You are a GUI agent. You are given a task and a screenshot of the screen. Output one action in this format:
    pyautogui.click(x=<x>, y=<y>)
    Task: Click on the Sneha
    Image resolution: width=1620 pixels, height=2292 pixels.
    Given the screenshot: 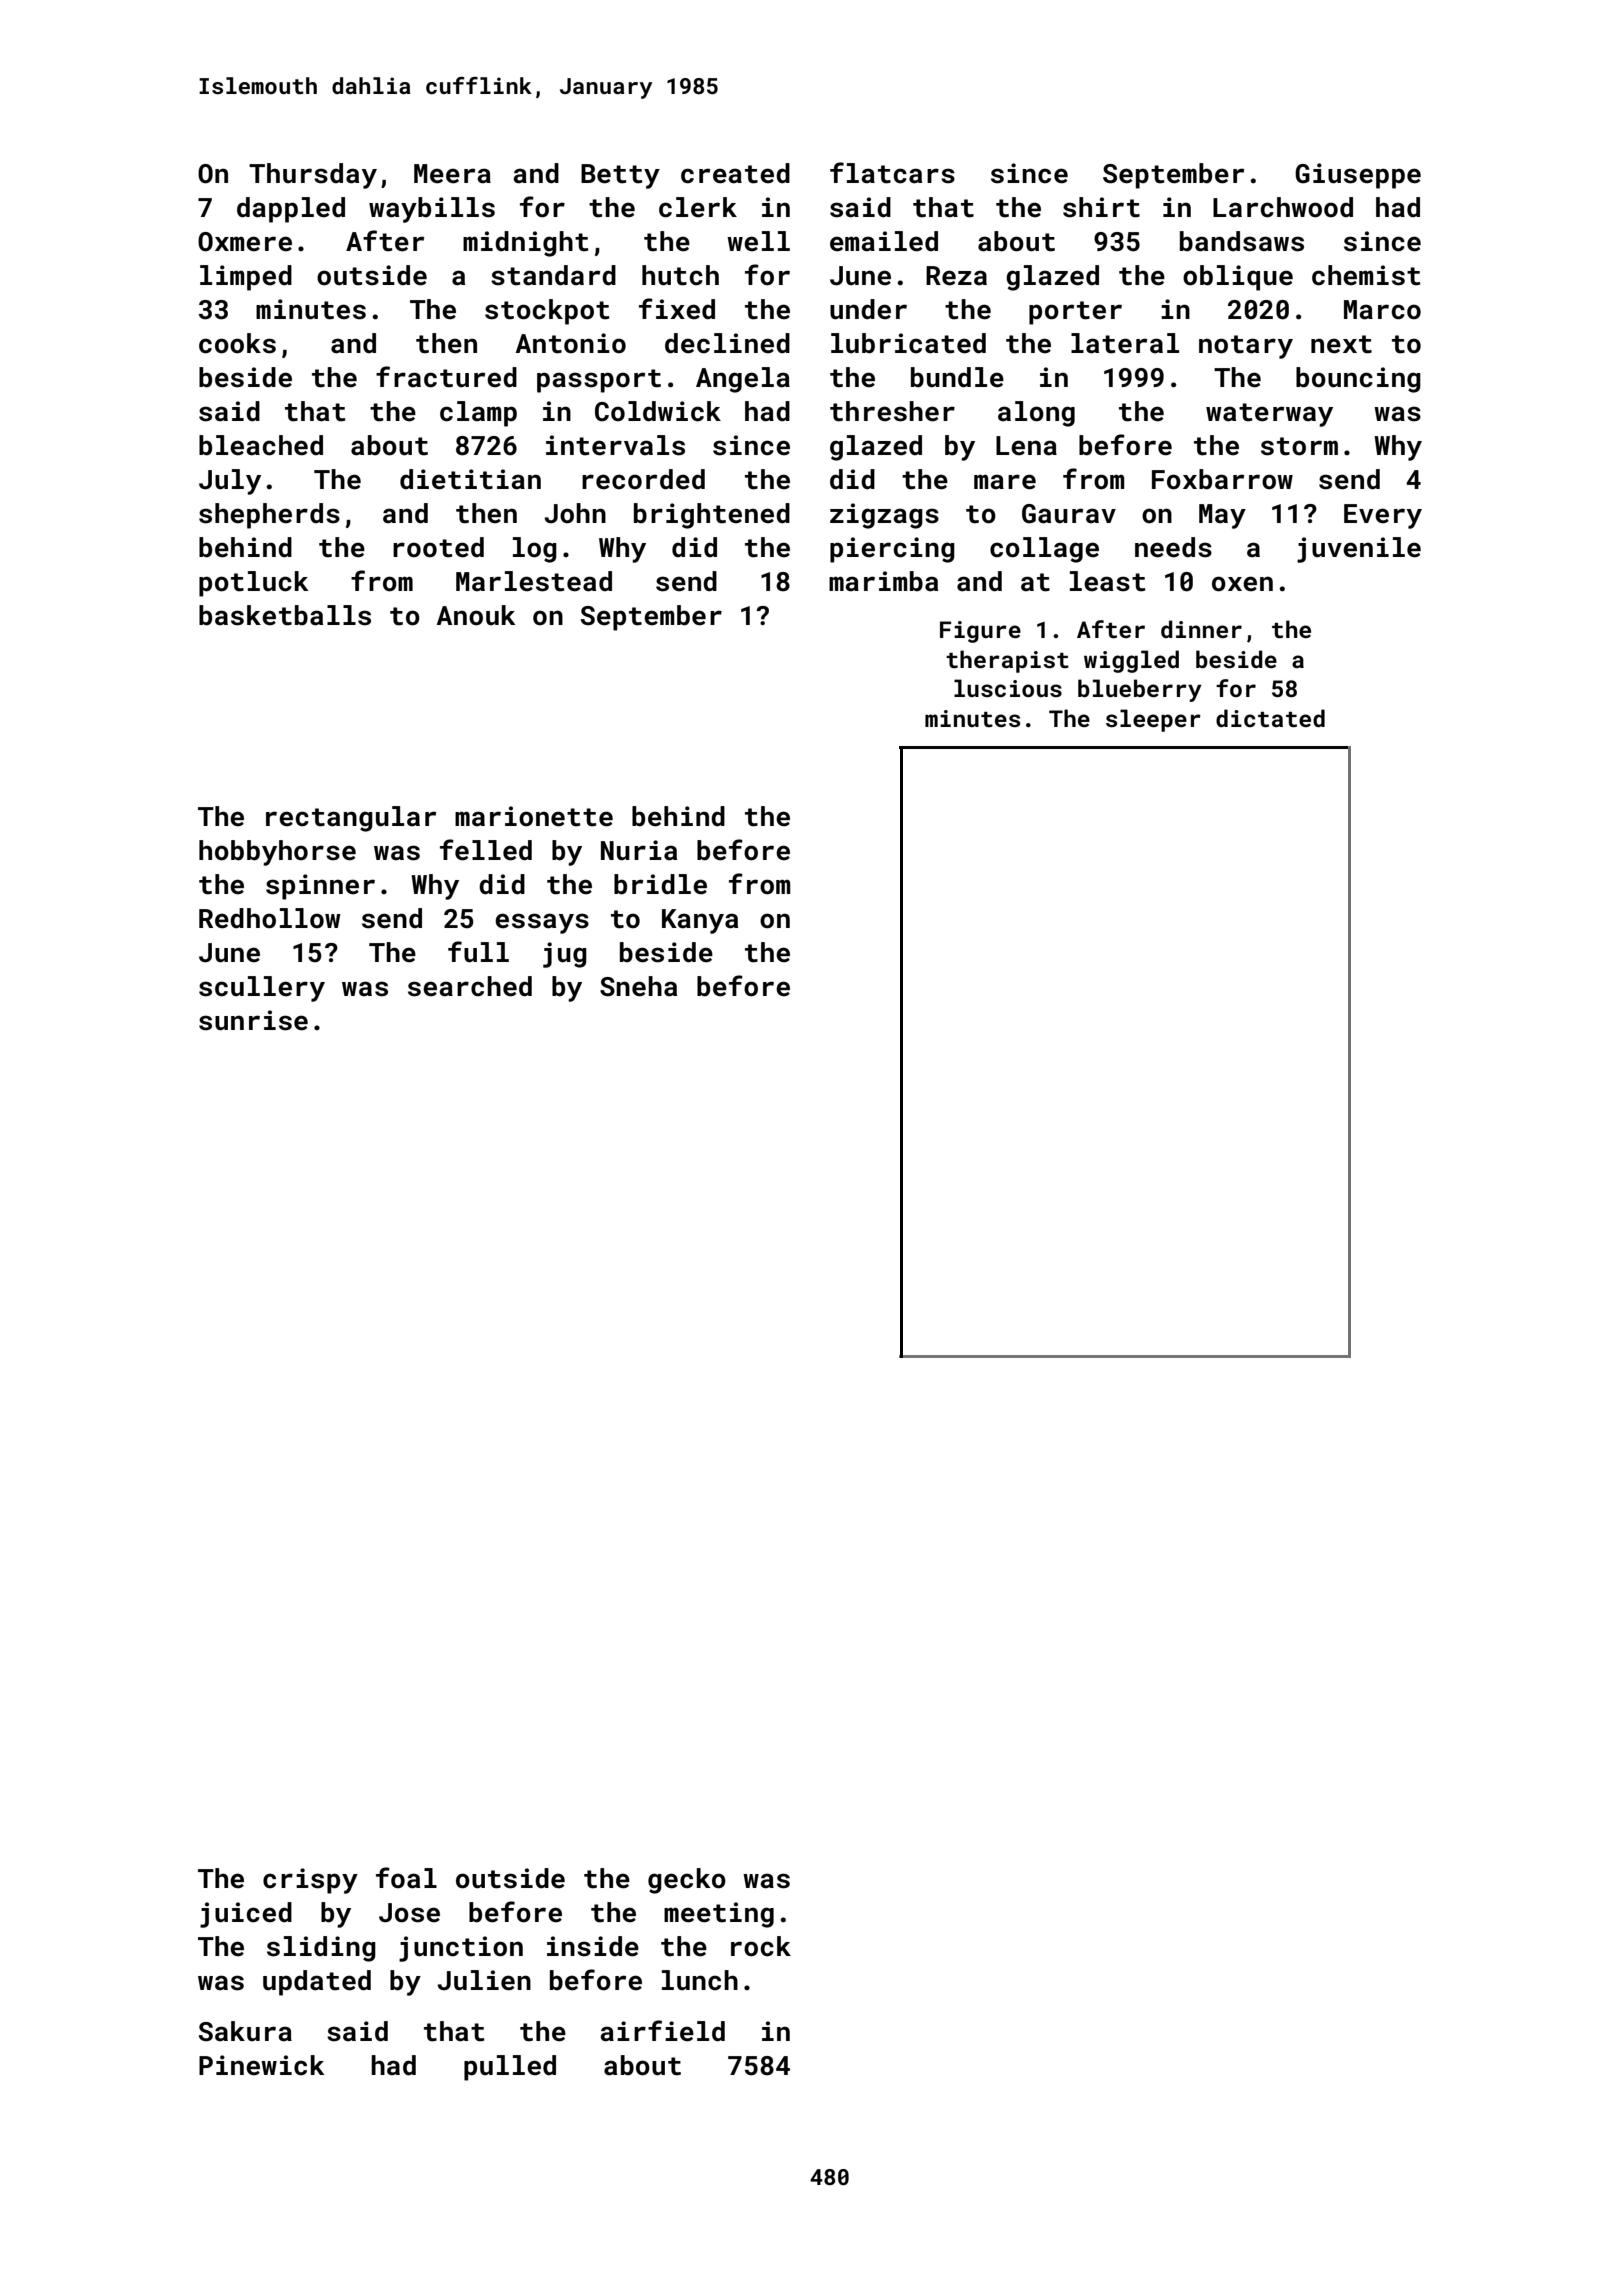 What is the action you would take?
    pyautogui.click(x=638, y=986)
